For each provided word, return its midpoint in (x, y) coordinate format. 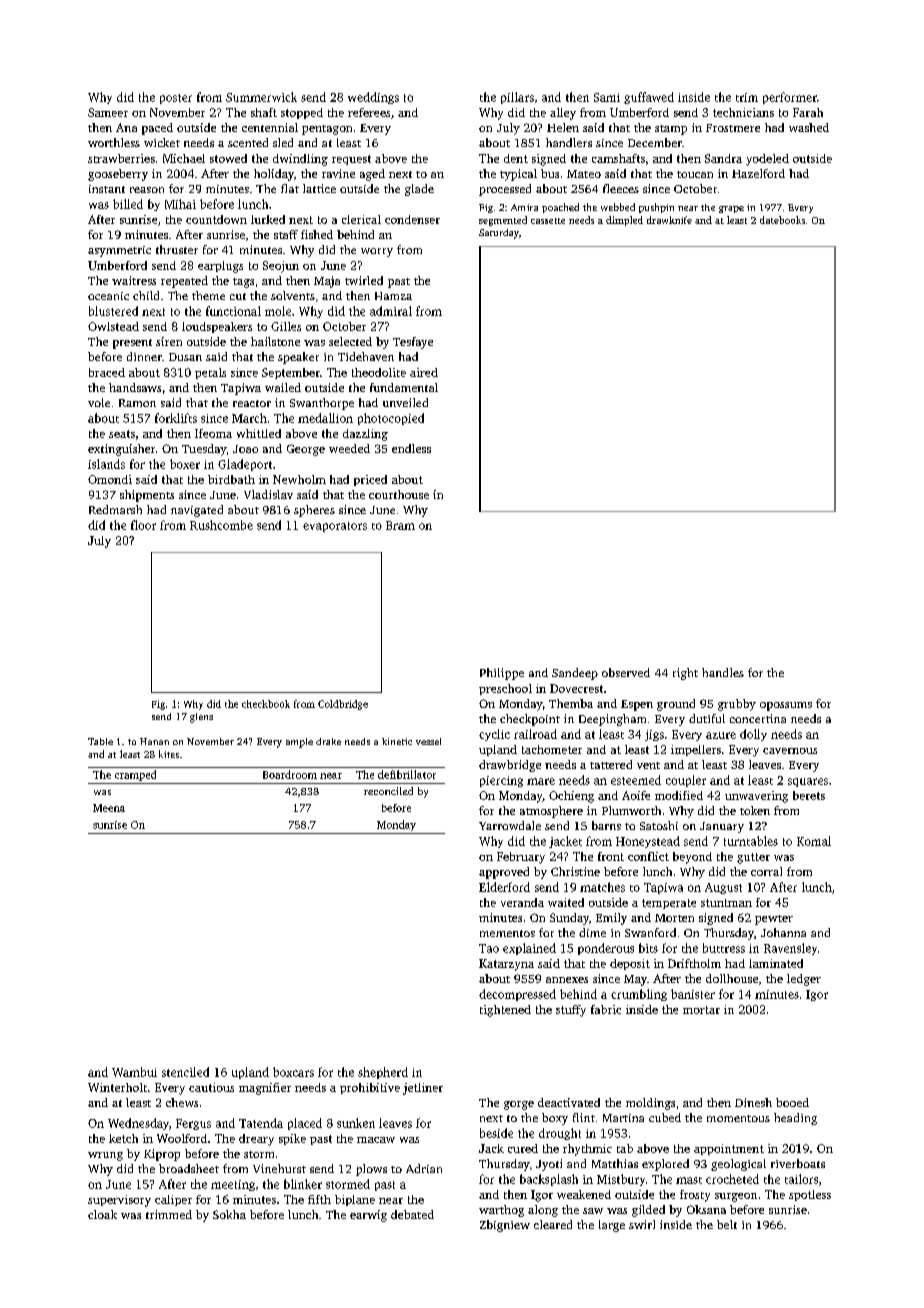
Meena (109, 808)
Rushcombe (221, 525)
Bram (400, 525)
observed (626, 672)
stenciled (185, 1072)
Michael (184, 158)
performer (790, 98)
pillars (517, 98)
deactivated (569, 1102)
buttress (724, 948)
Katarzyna (506, 965)
